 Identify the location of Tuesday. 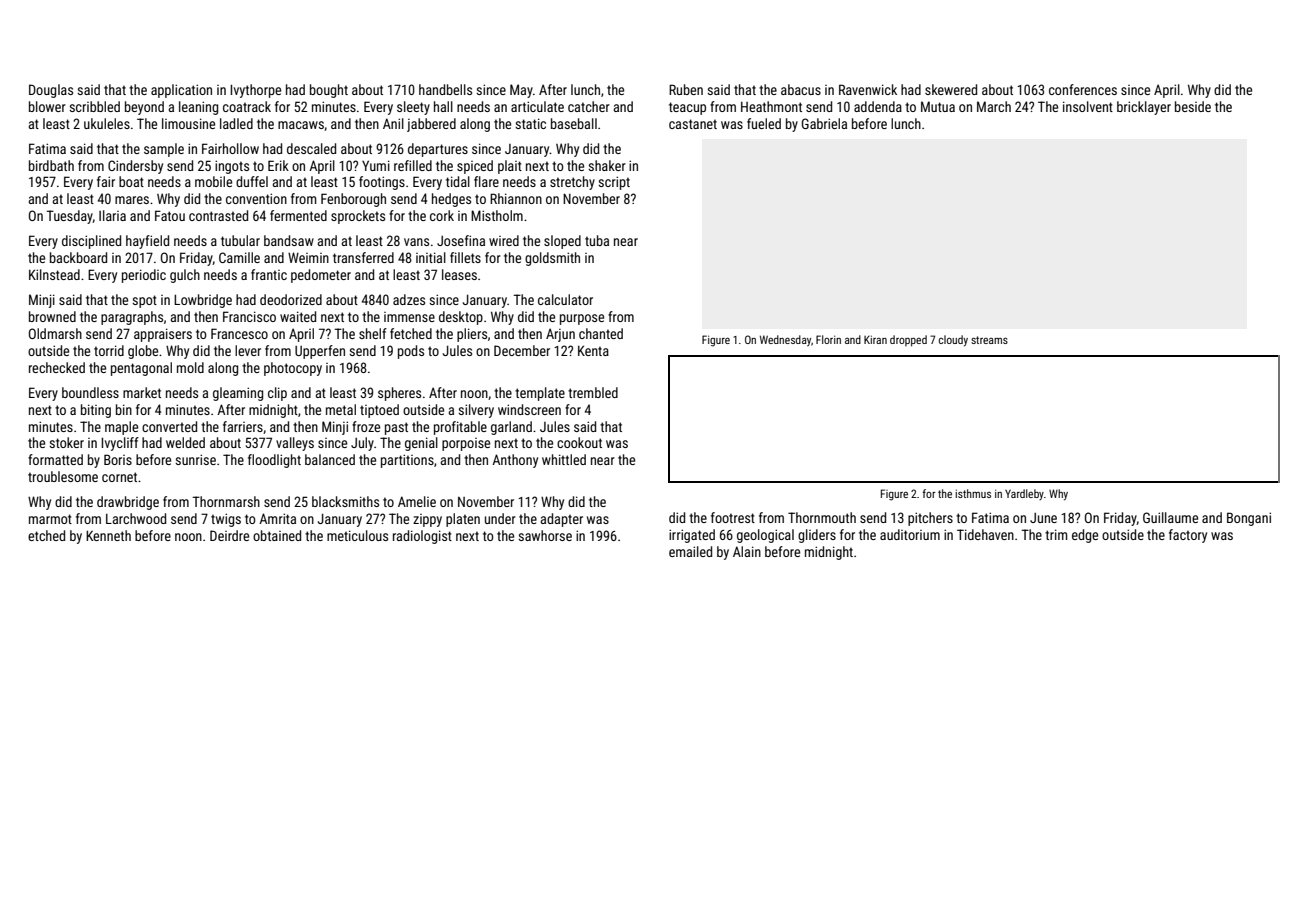
(69, 217).
